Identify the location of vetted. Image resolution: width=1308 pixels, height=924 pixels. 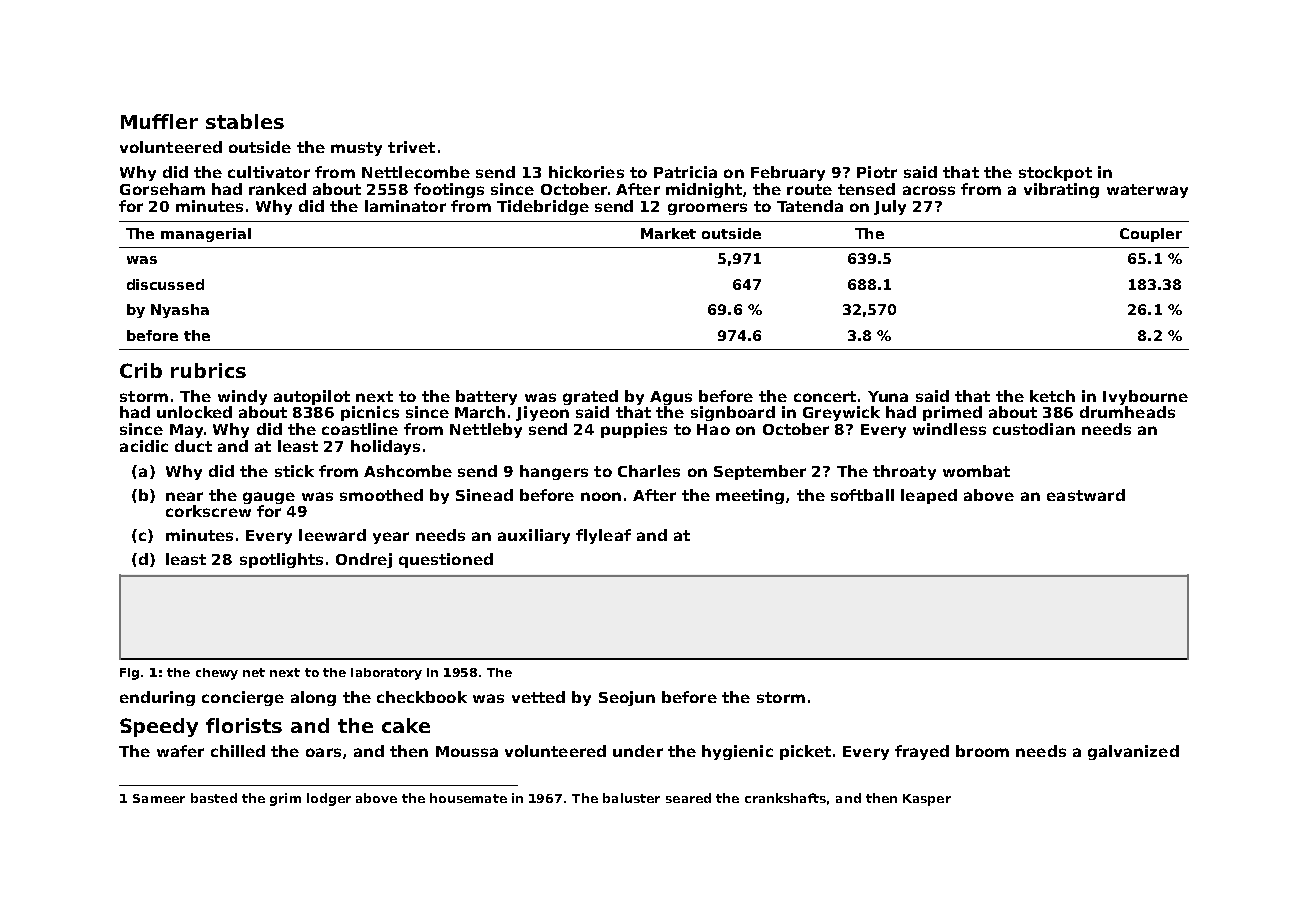
(538, 697).
